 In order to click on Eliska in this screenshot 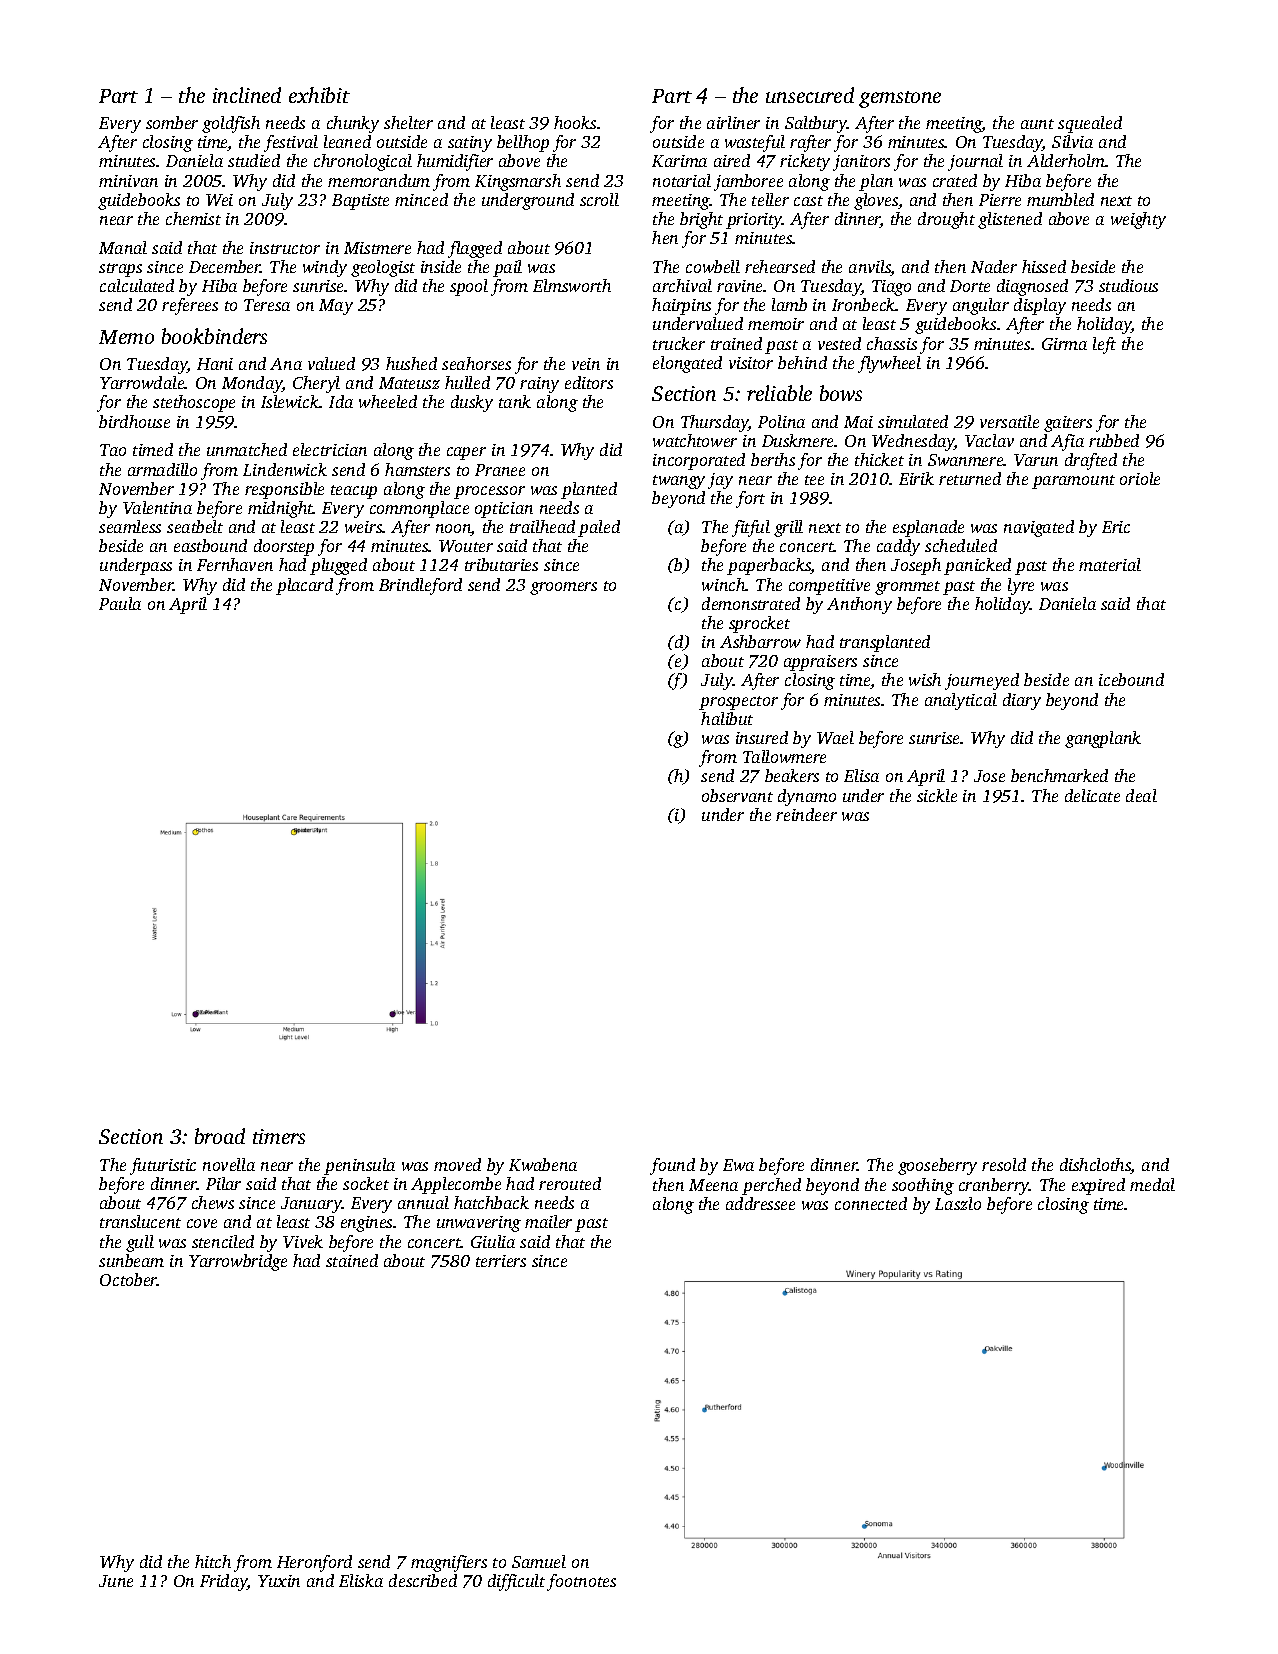, I will do `click(361, 1580)`.
